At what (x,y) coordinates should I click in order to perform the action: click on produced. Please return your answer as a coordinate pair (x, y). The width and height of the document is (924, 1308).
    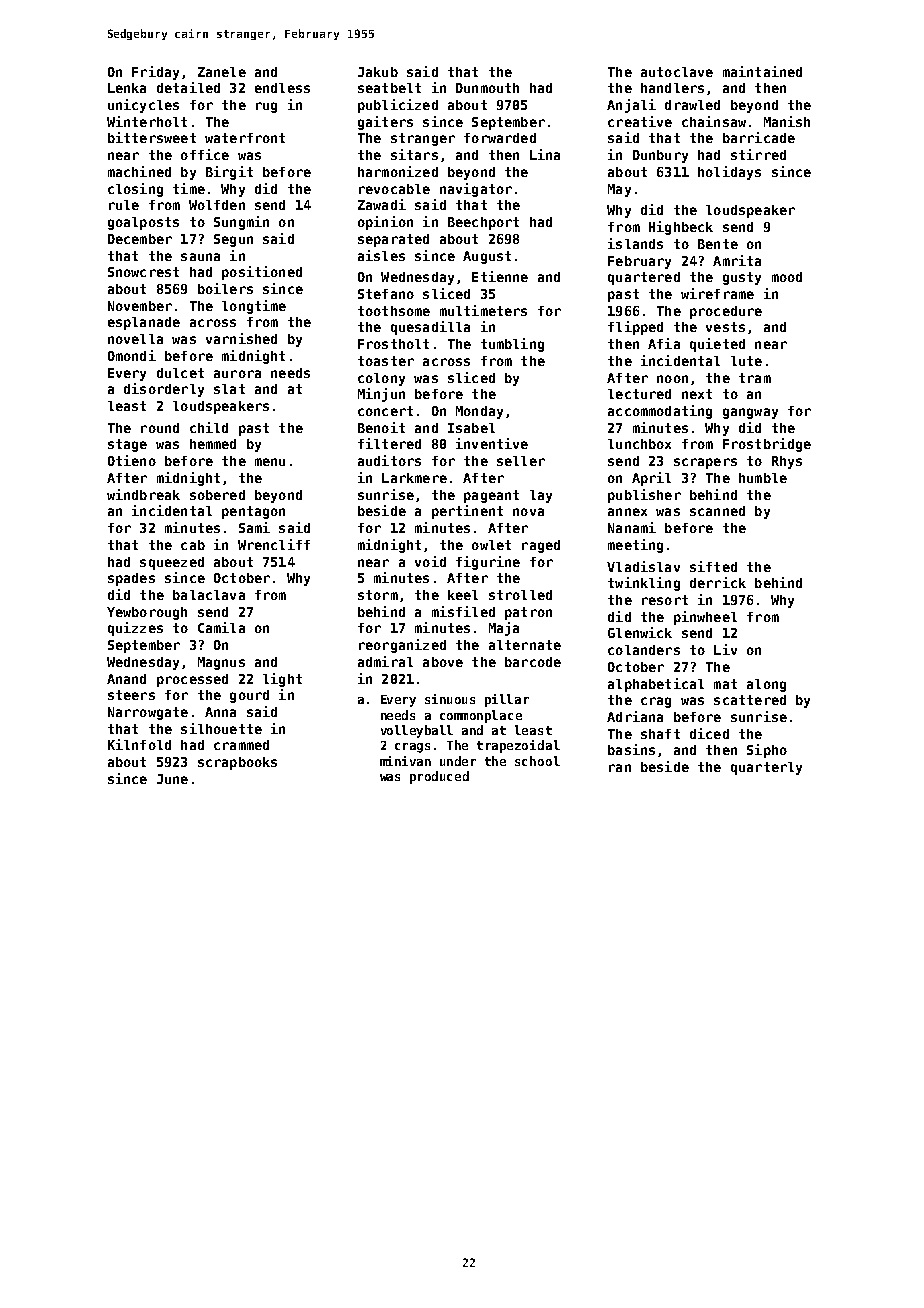
    Looking at the image, I should click on (439, 777).
